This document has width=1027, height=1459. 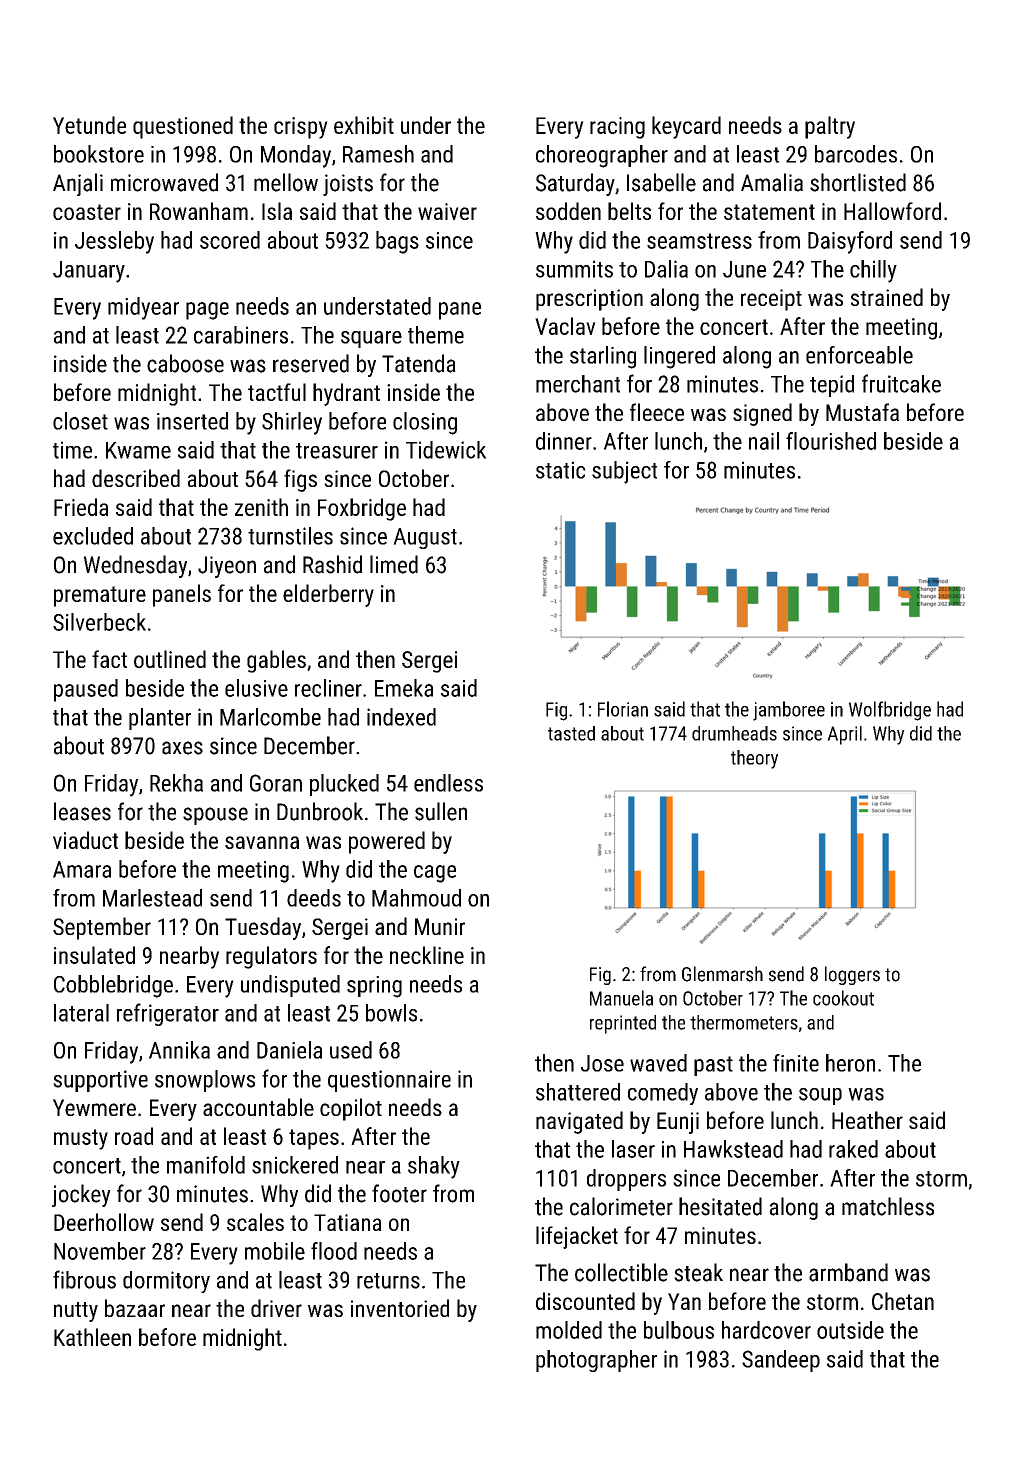 I want to click on tasted, so click(x=571, y=733).
